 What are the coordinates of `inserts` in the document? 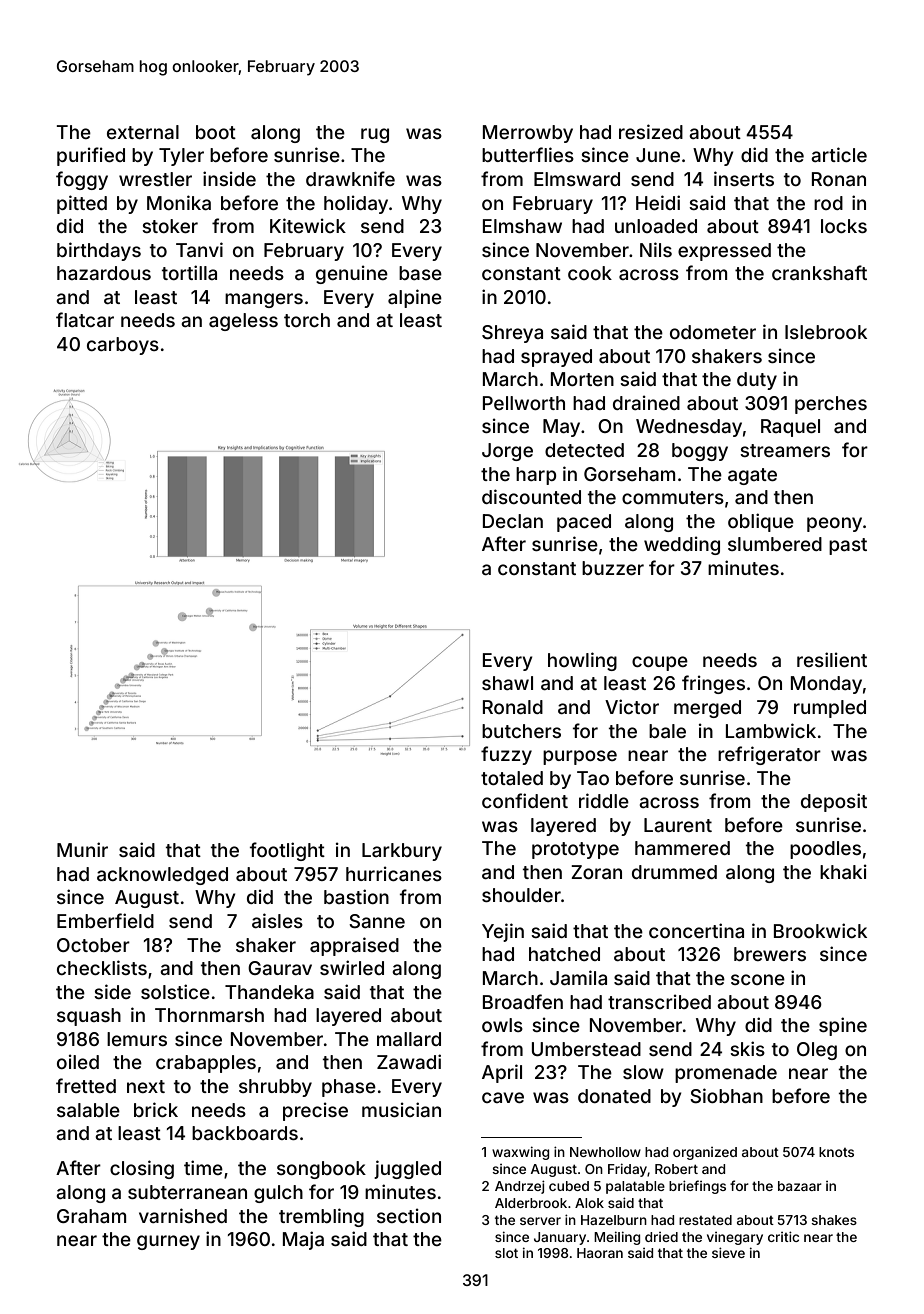 It's located at (744, 178).
